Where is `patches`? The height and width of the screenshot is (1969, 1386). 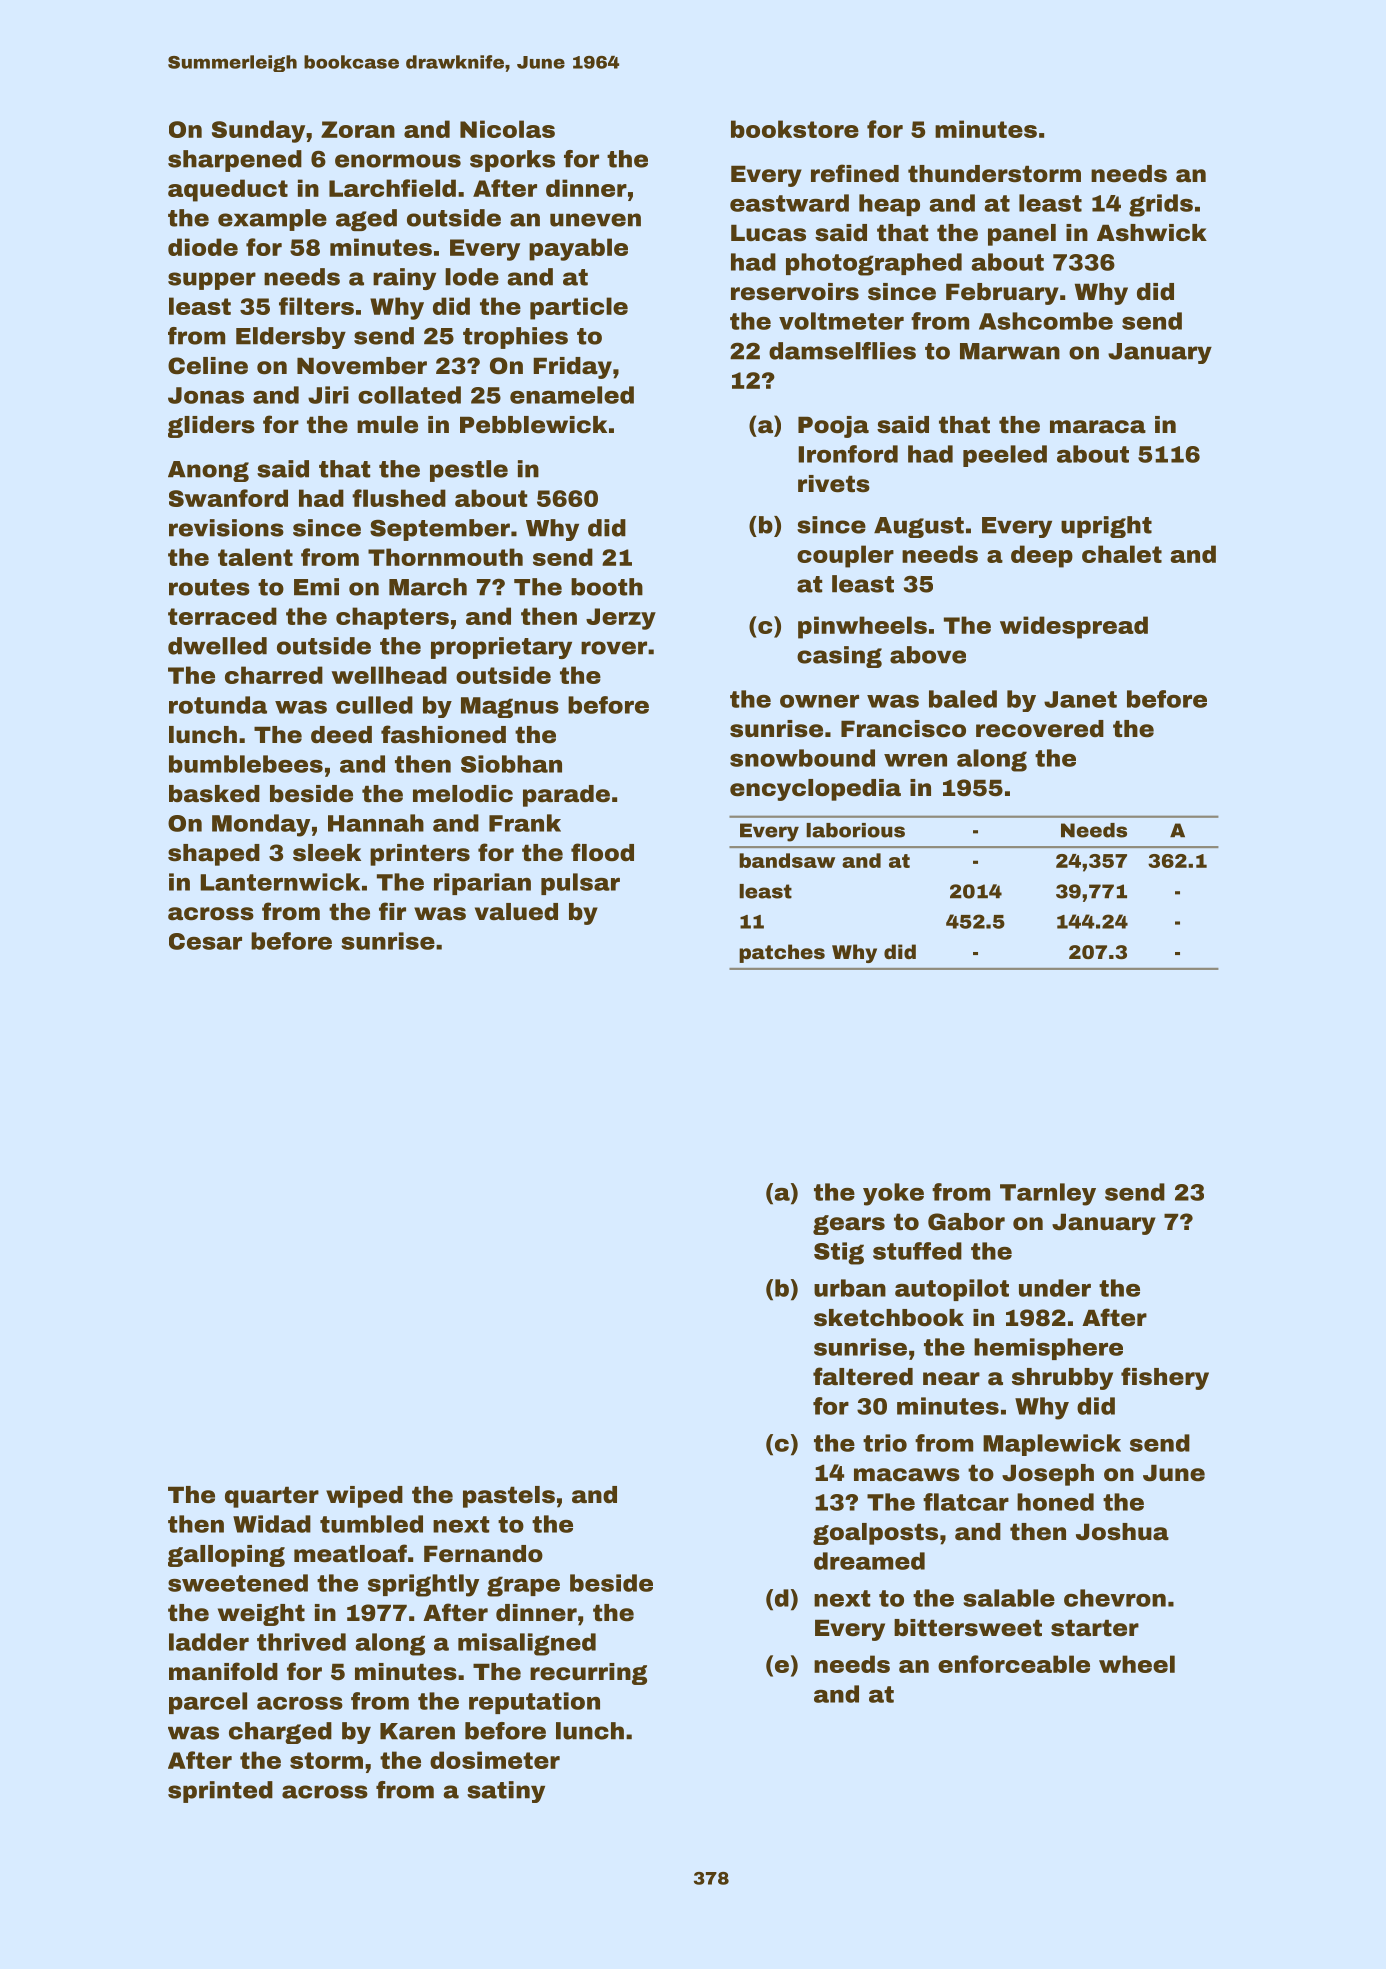 patches is located at coordinates (782, 953).
